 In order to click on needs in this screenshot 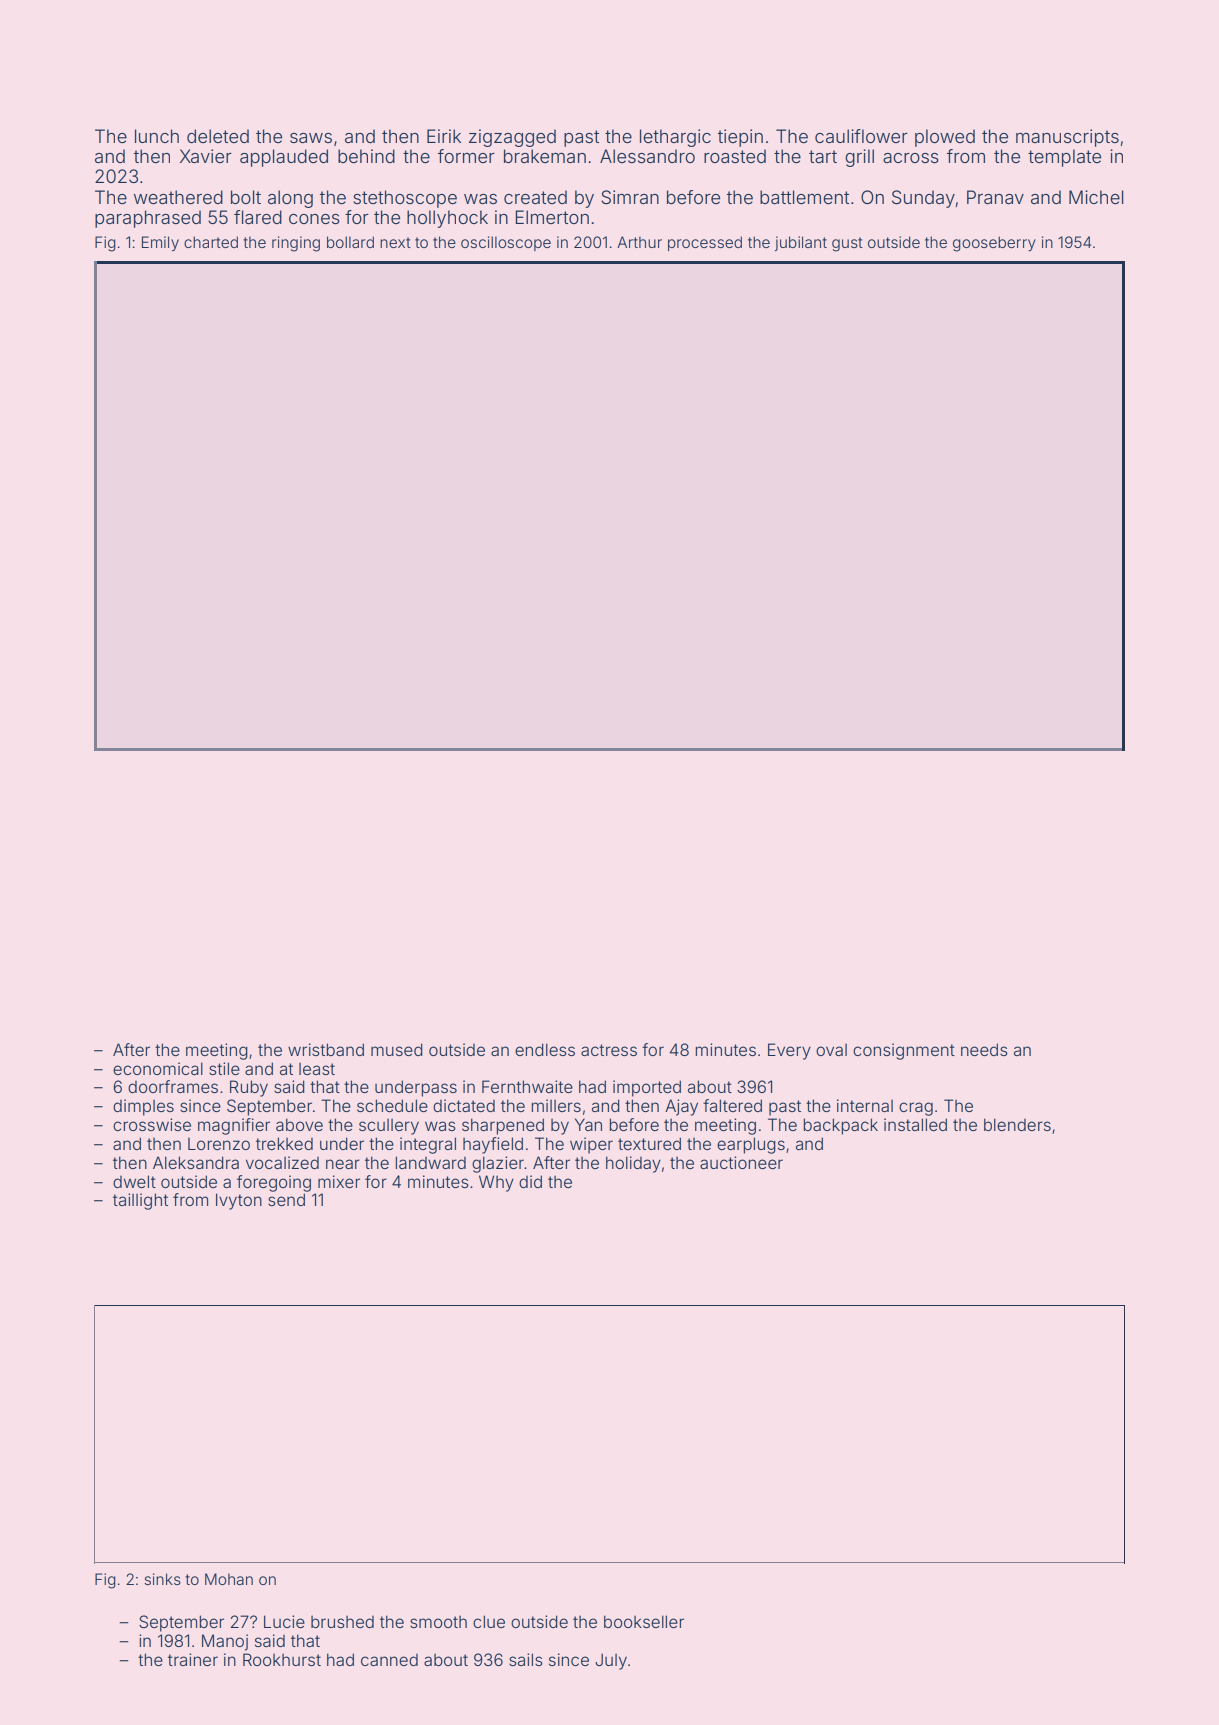, I will do `click(984, 1049)`.
